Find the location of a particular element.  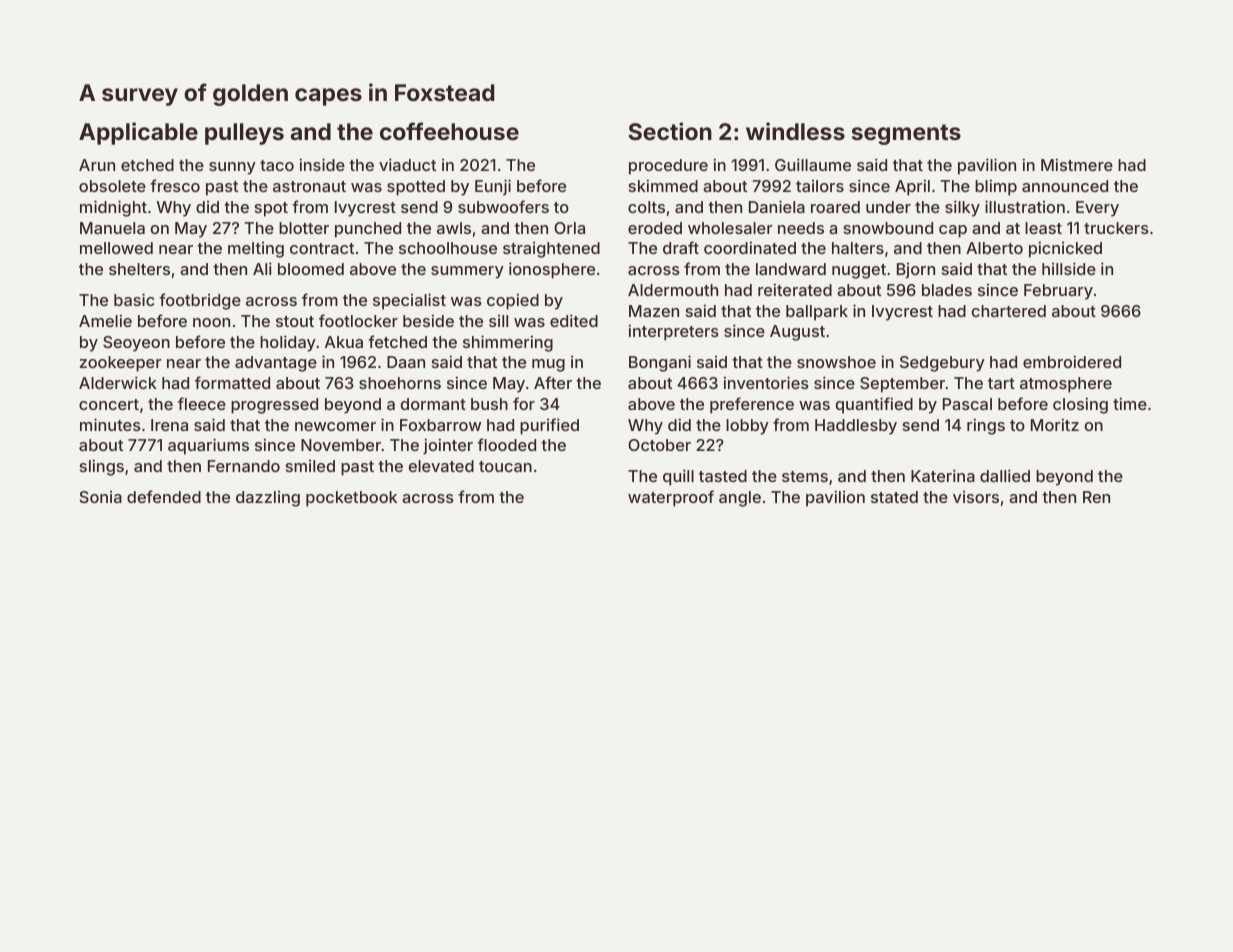

coffeehouse is located at coordinates (449, 131).
